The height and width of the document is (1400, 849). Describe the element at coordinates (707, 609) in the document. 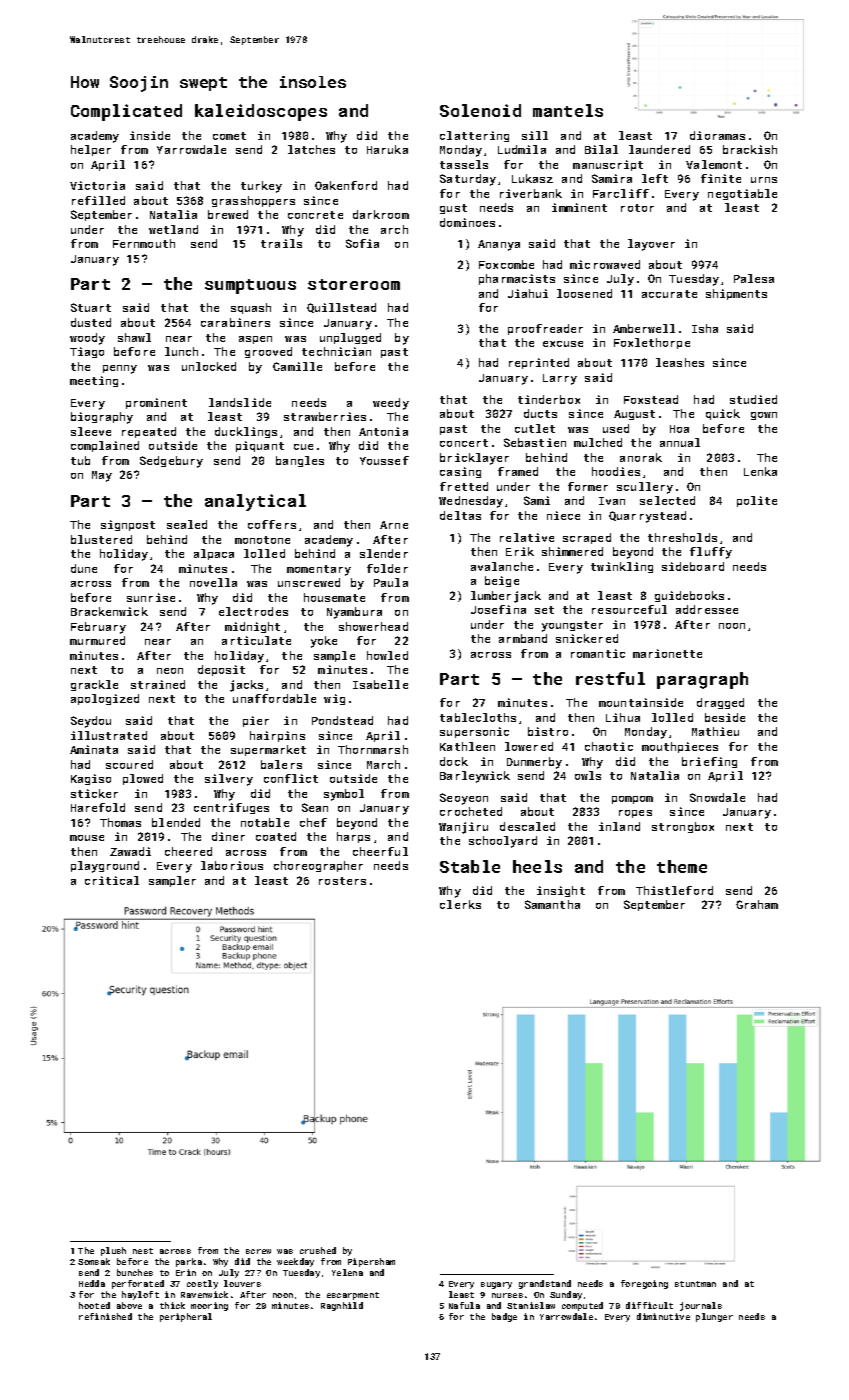

I see `addressee` at that location.
